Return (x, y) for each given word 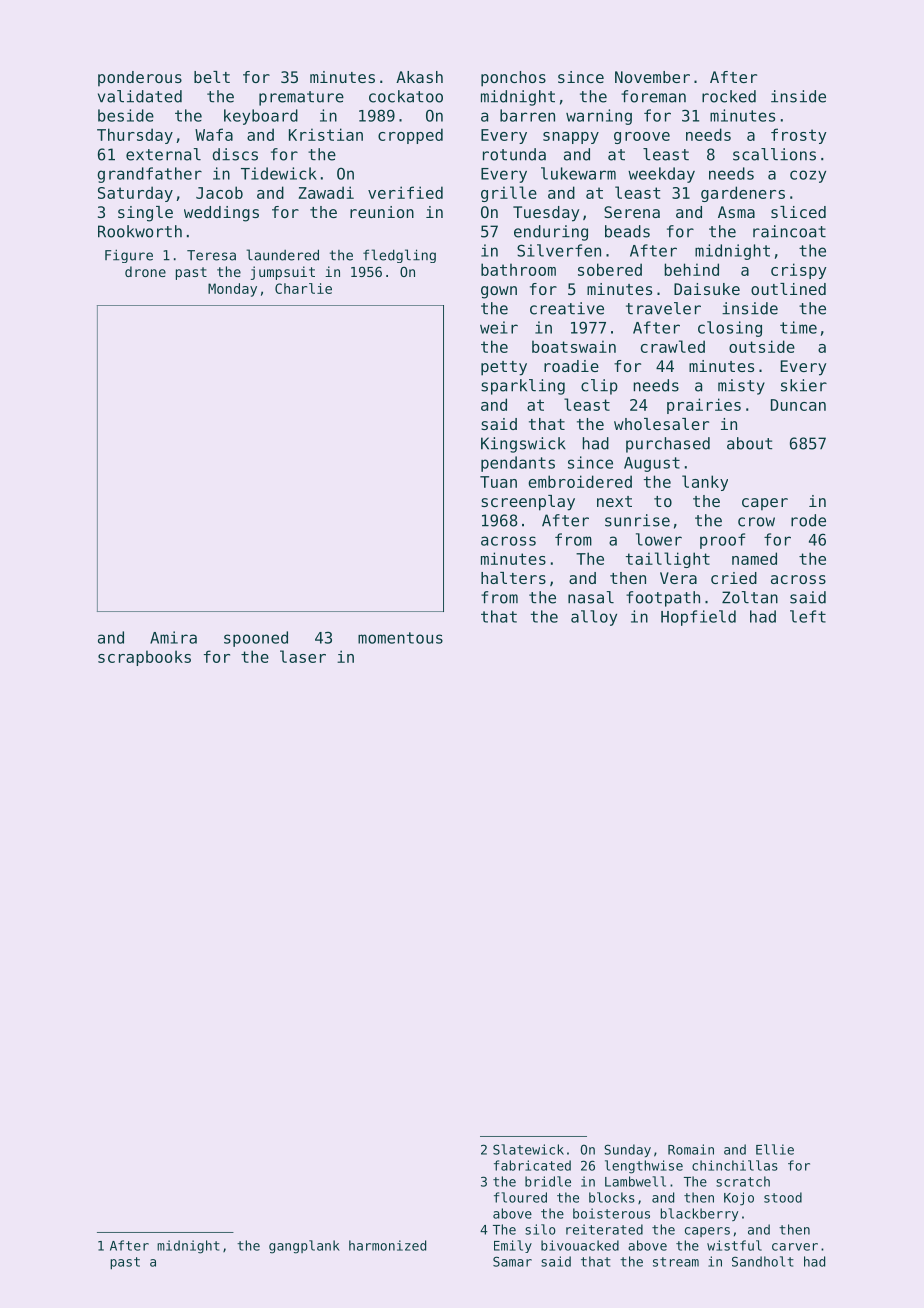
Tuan (498, 482)
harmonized (387, 1245)
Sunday (627, 1150)
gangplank (304, 1247)
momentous (400, 638)
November (652, 77)
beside (126, 115)
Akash (419, 77)
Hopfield (698, 618)
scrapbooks (144, 658)
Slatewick (528, 1149)
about (749, 443)
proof (722, 541)
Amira (173, 637)
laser (303, 656)
